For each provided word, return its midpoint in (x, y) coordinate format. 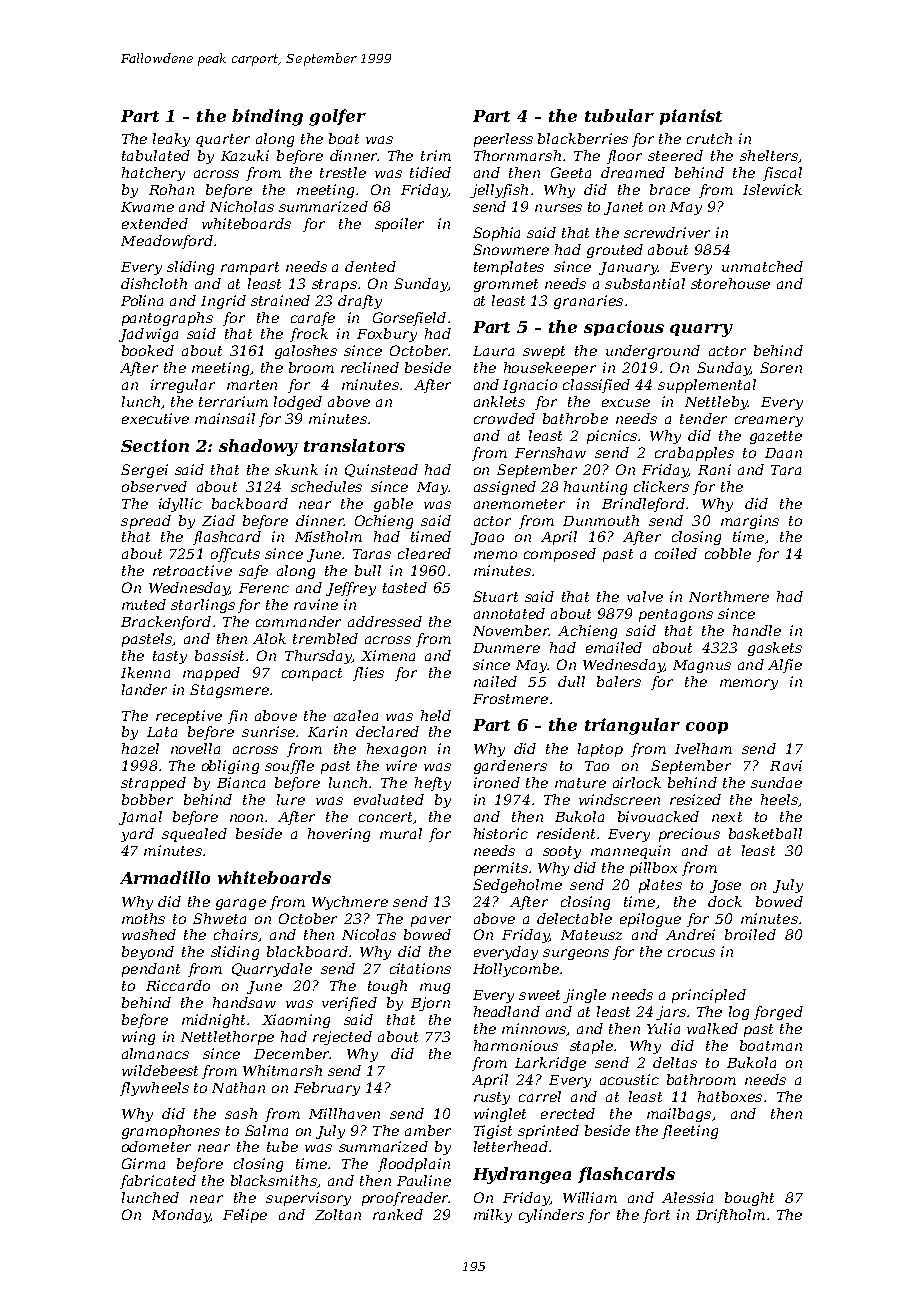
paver (431, 921)
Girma (143, 1163)
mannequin (630, 852)
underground (653, 352)
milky (493, 1216)
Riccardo (178, 985)
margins (750, 522)
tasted (405, 587)
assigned (505, 488)
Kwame (147, 207)
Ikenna (145, 672)
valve (645, 596)
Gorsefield (409, 319)
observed (154, 486)
